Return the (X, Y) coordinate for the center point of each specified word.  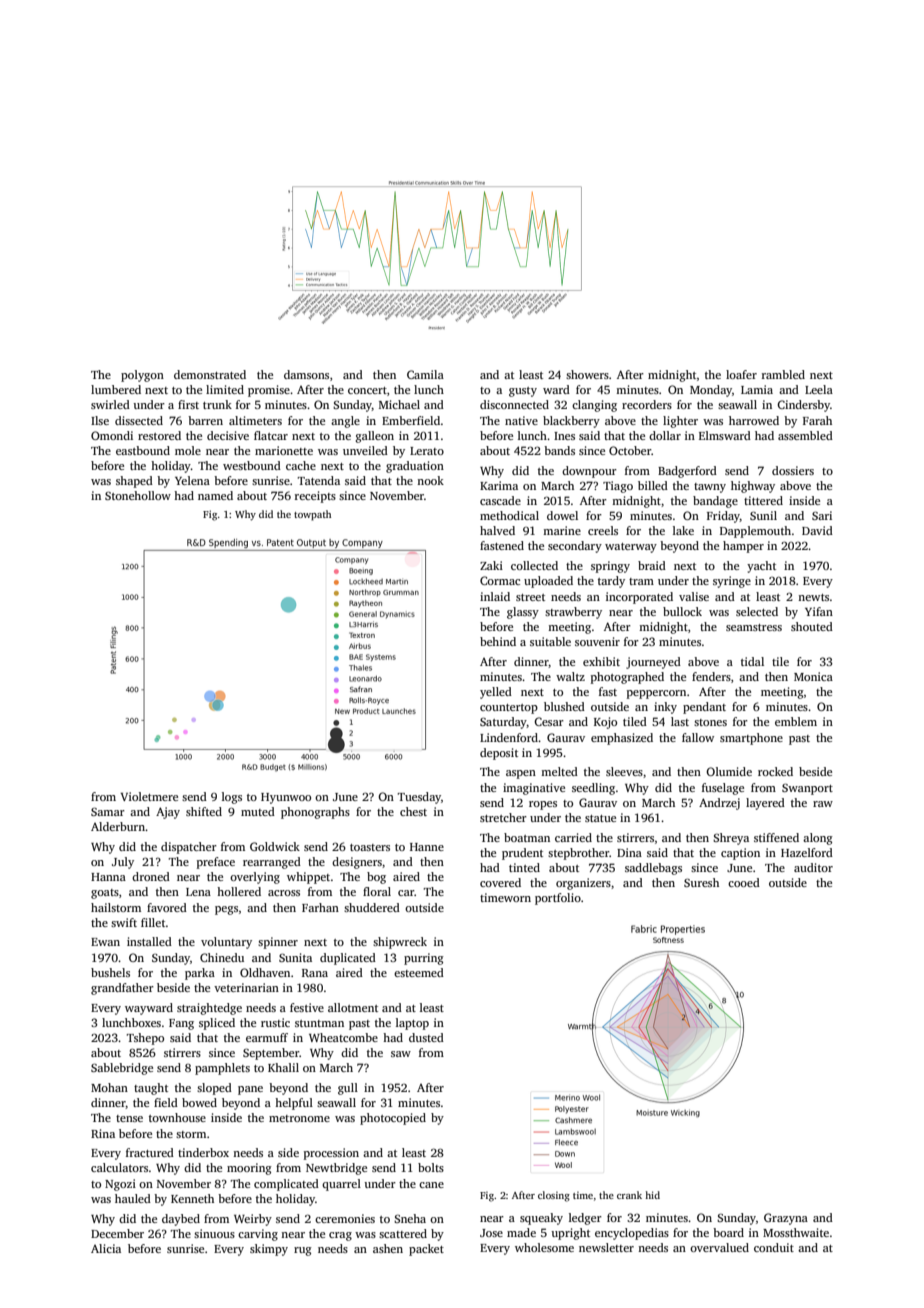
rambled (783, 374)
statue (600, 818)
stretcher (503, 817)
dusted (426, 1037)
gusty (523, 392)
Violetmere (149, 796)
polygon (142, 376)
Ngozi (120, 1185)
